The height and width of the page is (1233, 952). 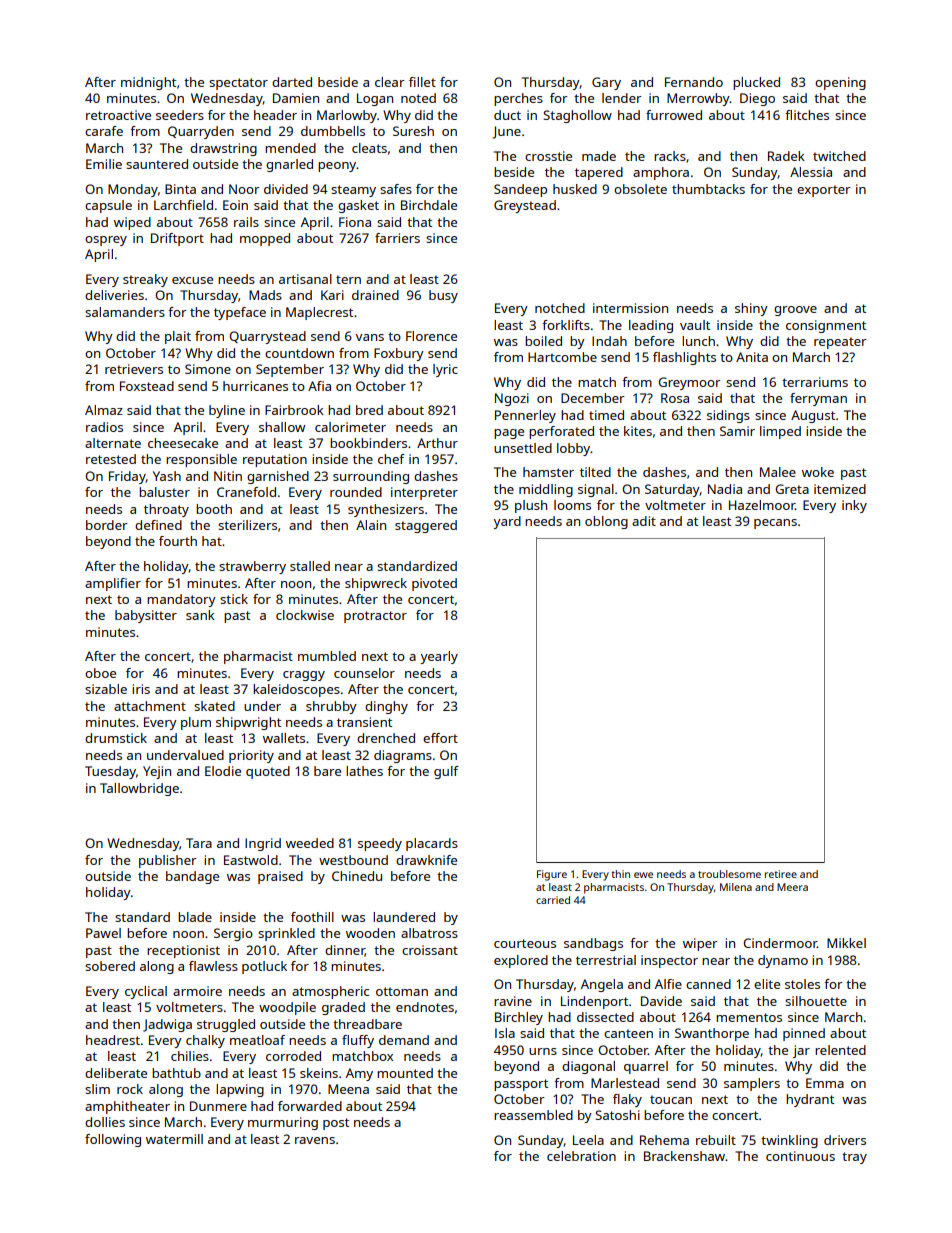 I want to click on headrest, so click(x=113, y=1040).
